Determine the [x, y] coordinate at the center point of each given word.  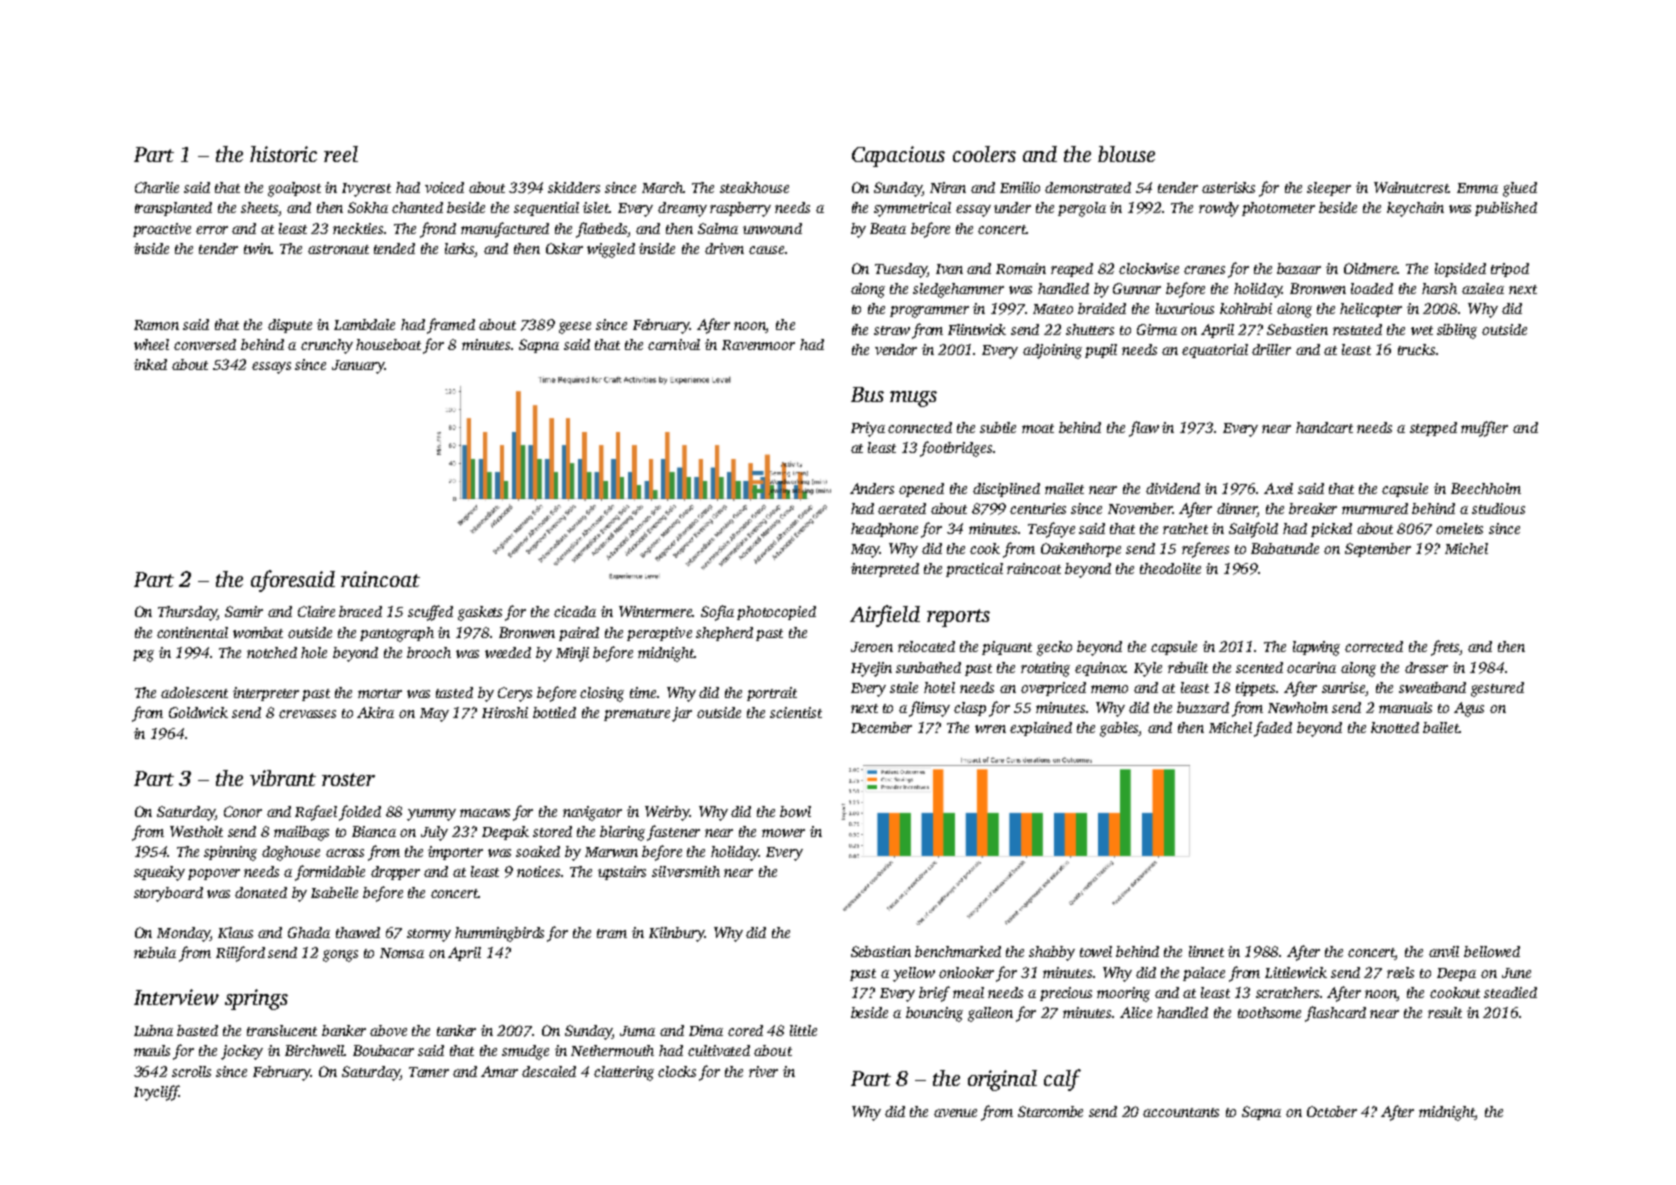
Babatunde [1285, 548]
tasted [454, 692]
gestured [1497, 689]
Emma [1477, 188]
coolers [984, 154]
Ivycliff [156, 1093]
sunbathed [928, 667]
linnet [1206, 951]
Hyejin [871, 669]
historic [283, 154]
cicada [575, 611]
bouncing [934, 1014]
